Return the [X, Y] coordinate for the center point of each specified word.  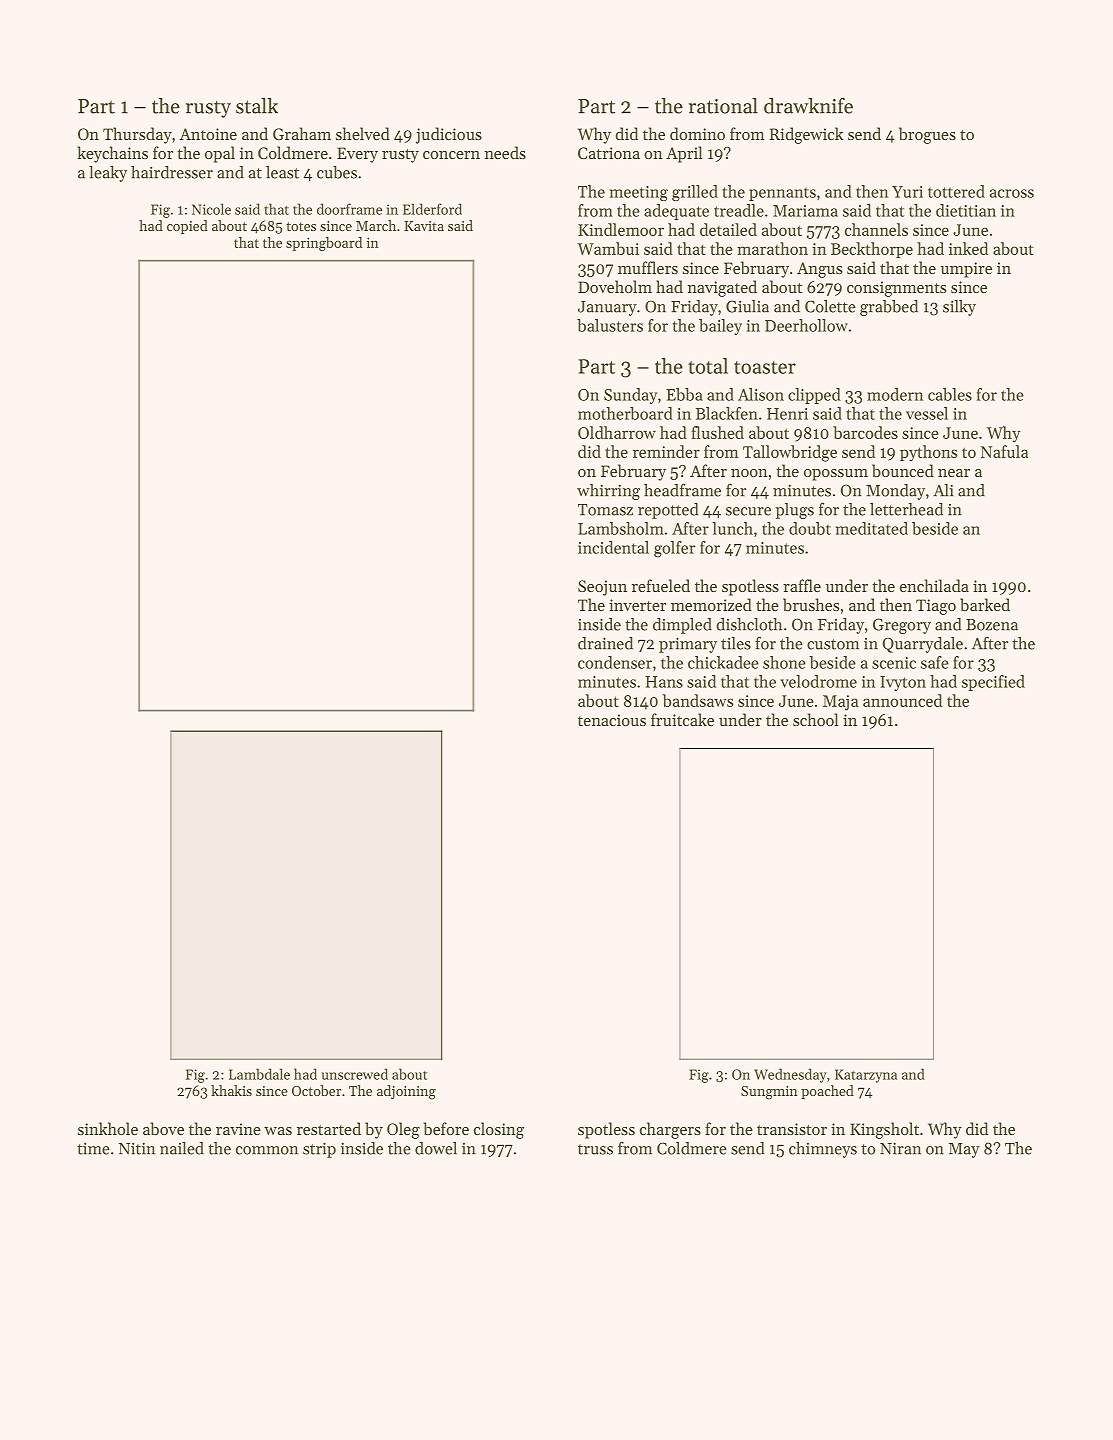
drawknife [808, 105]
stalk [257, 106]
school [816, 719]
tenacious [612, 720]
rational [723, 106]
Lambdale [259, 1074]
